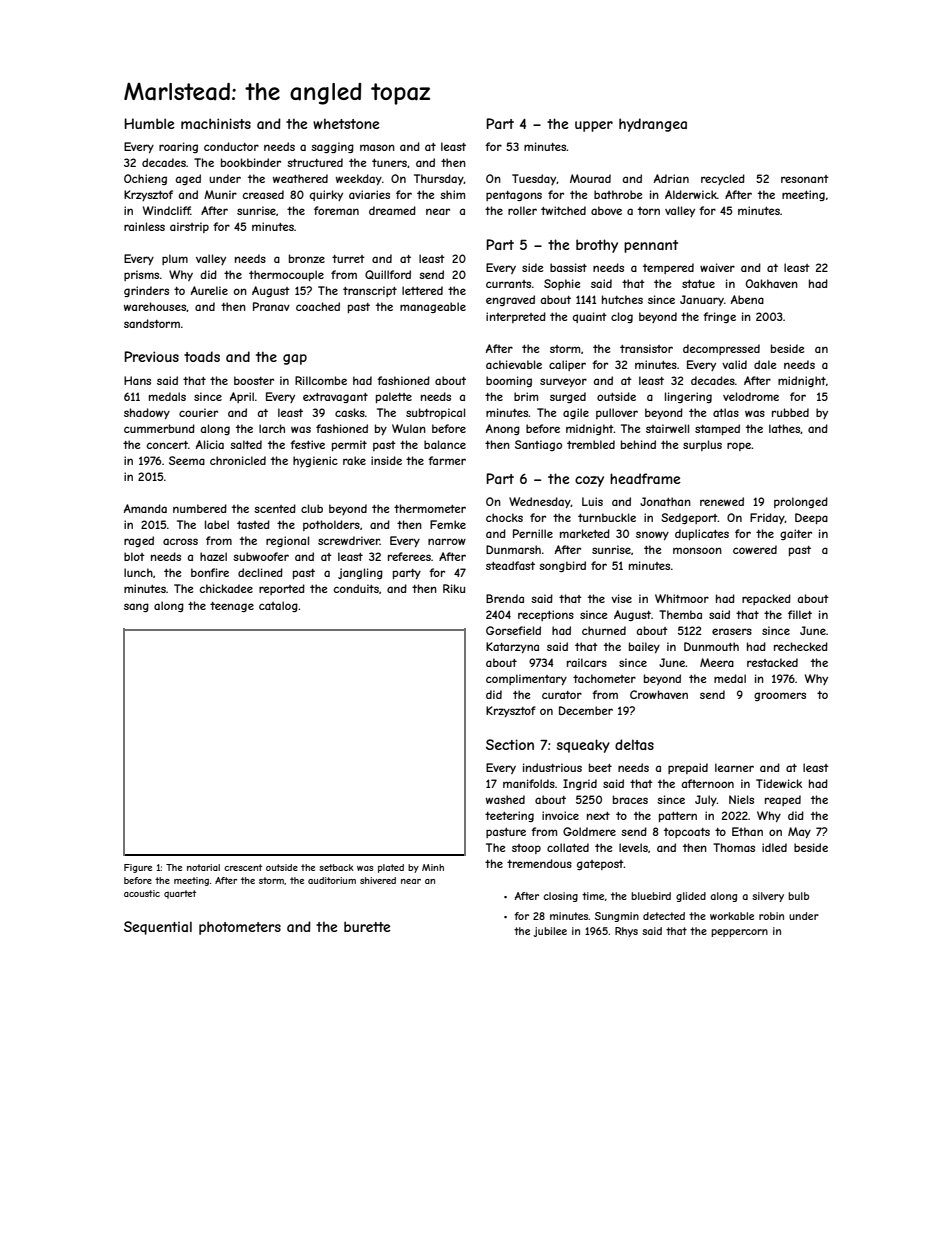 The image size is (952, 1233). I want to click on plated, so click(391, 868).
